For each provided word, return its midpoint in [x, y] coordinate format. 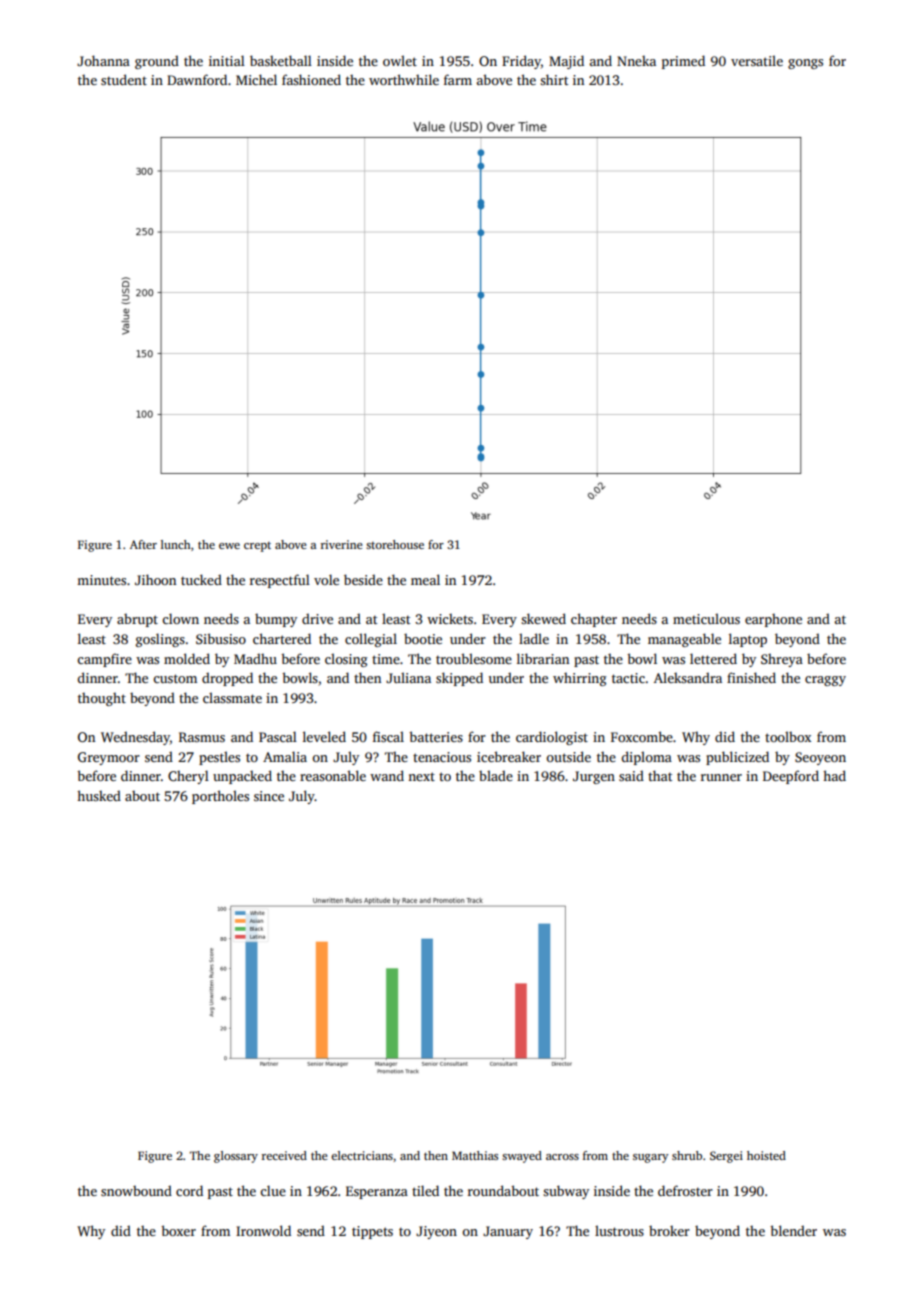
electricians [362, 1155]
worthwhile [404, 79]
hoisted [766, 1155]
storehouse [395, 544]
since [269, 796]
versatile [757, 60]
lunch [176, 544]
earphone [773, 620]
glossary [236, 1157]
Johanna [103, 60]
